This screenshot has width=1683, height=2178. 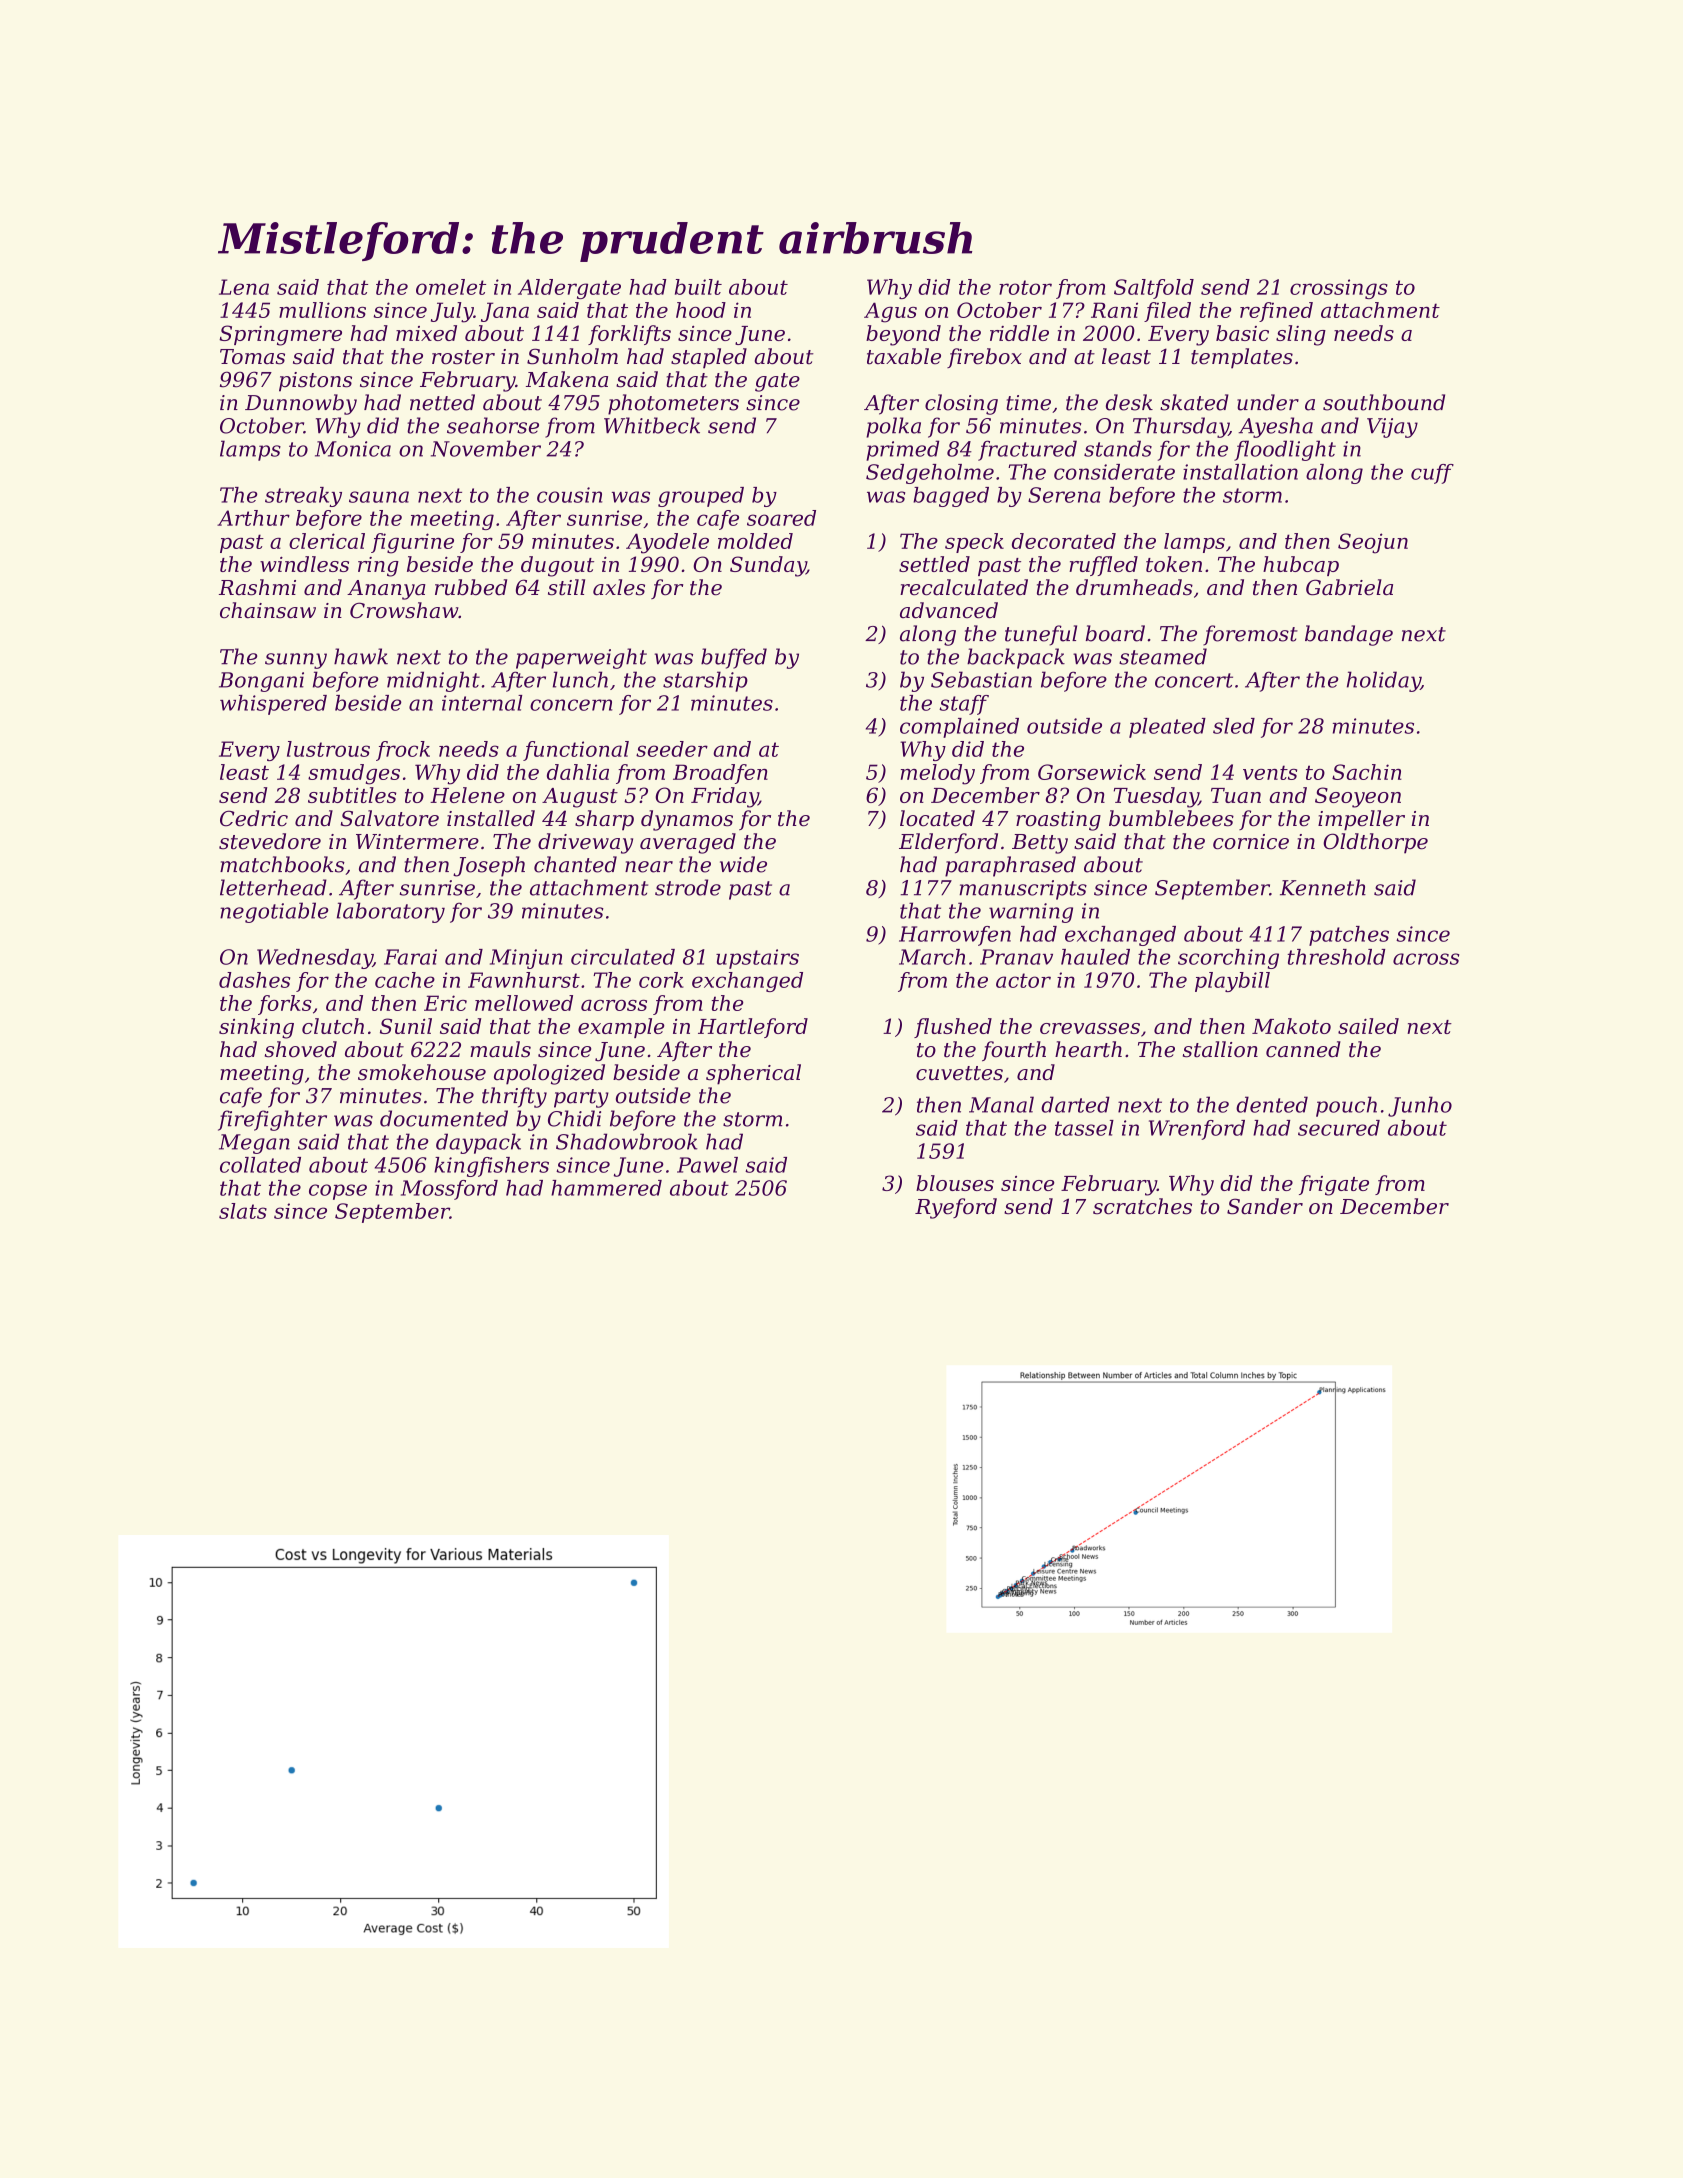 What do you see at coordinates (1265, 1206) in the screenshot?
I see `Sander` at bounding box center [1265, 1206].
